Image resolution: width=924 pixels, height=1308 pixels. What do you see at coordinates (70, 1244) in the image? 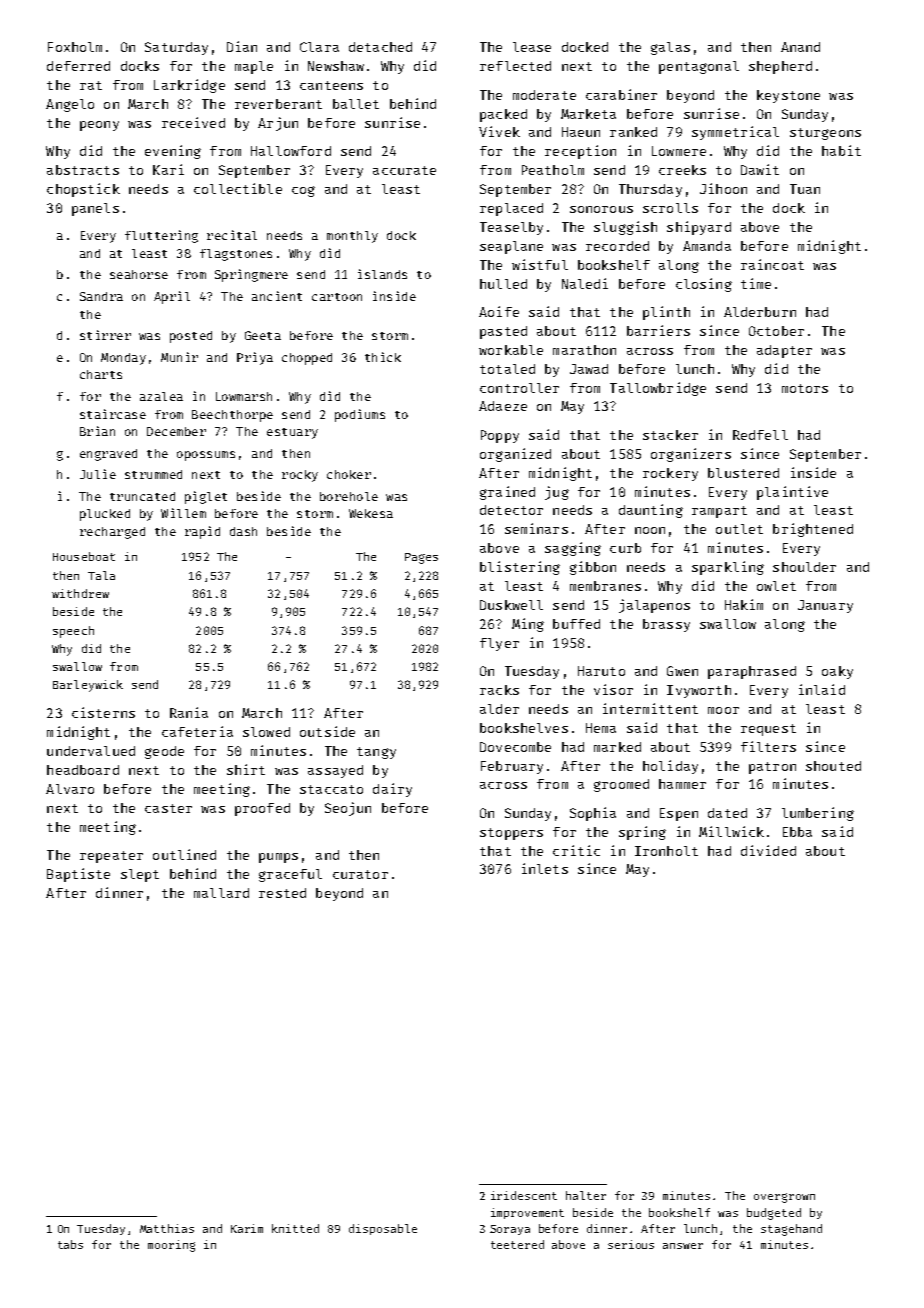
I see `tabs` at bounding box center [70, 1244].
